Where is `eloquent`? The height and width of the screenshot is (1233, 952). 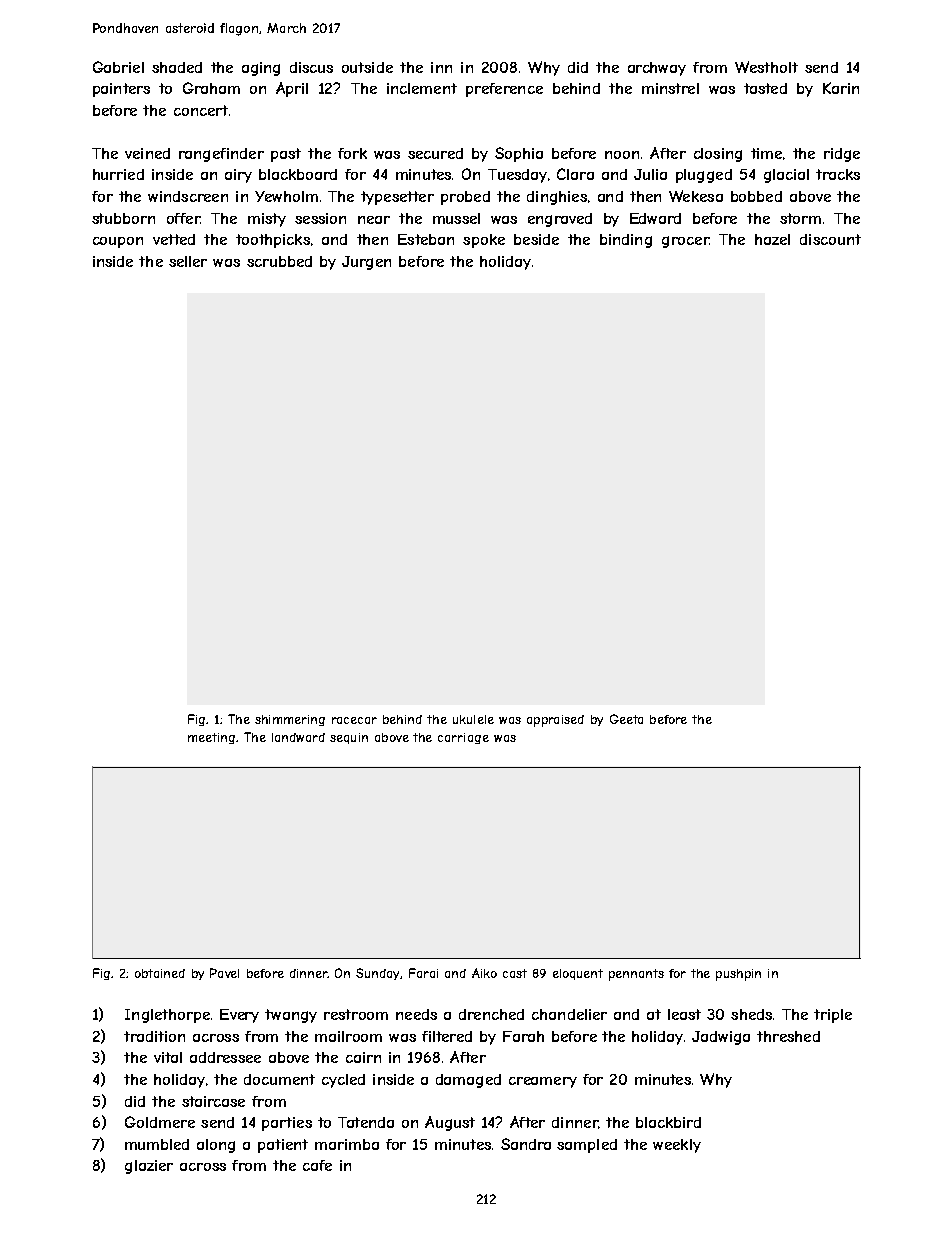 eloquent is located at coordinates (578, 974).
